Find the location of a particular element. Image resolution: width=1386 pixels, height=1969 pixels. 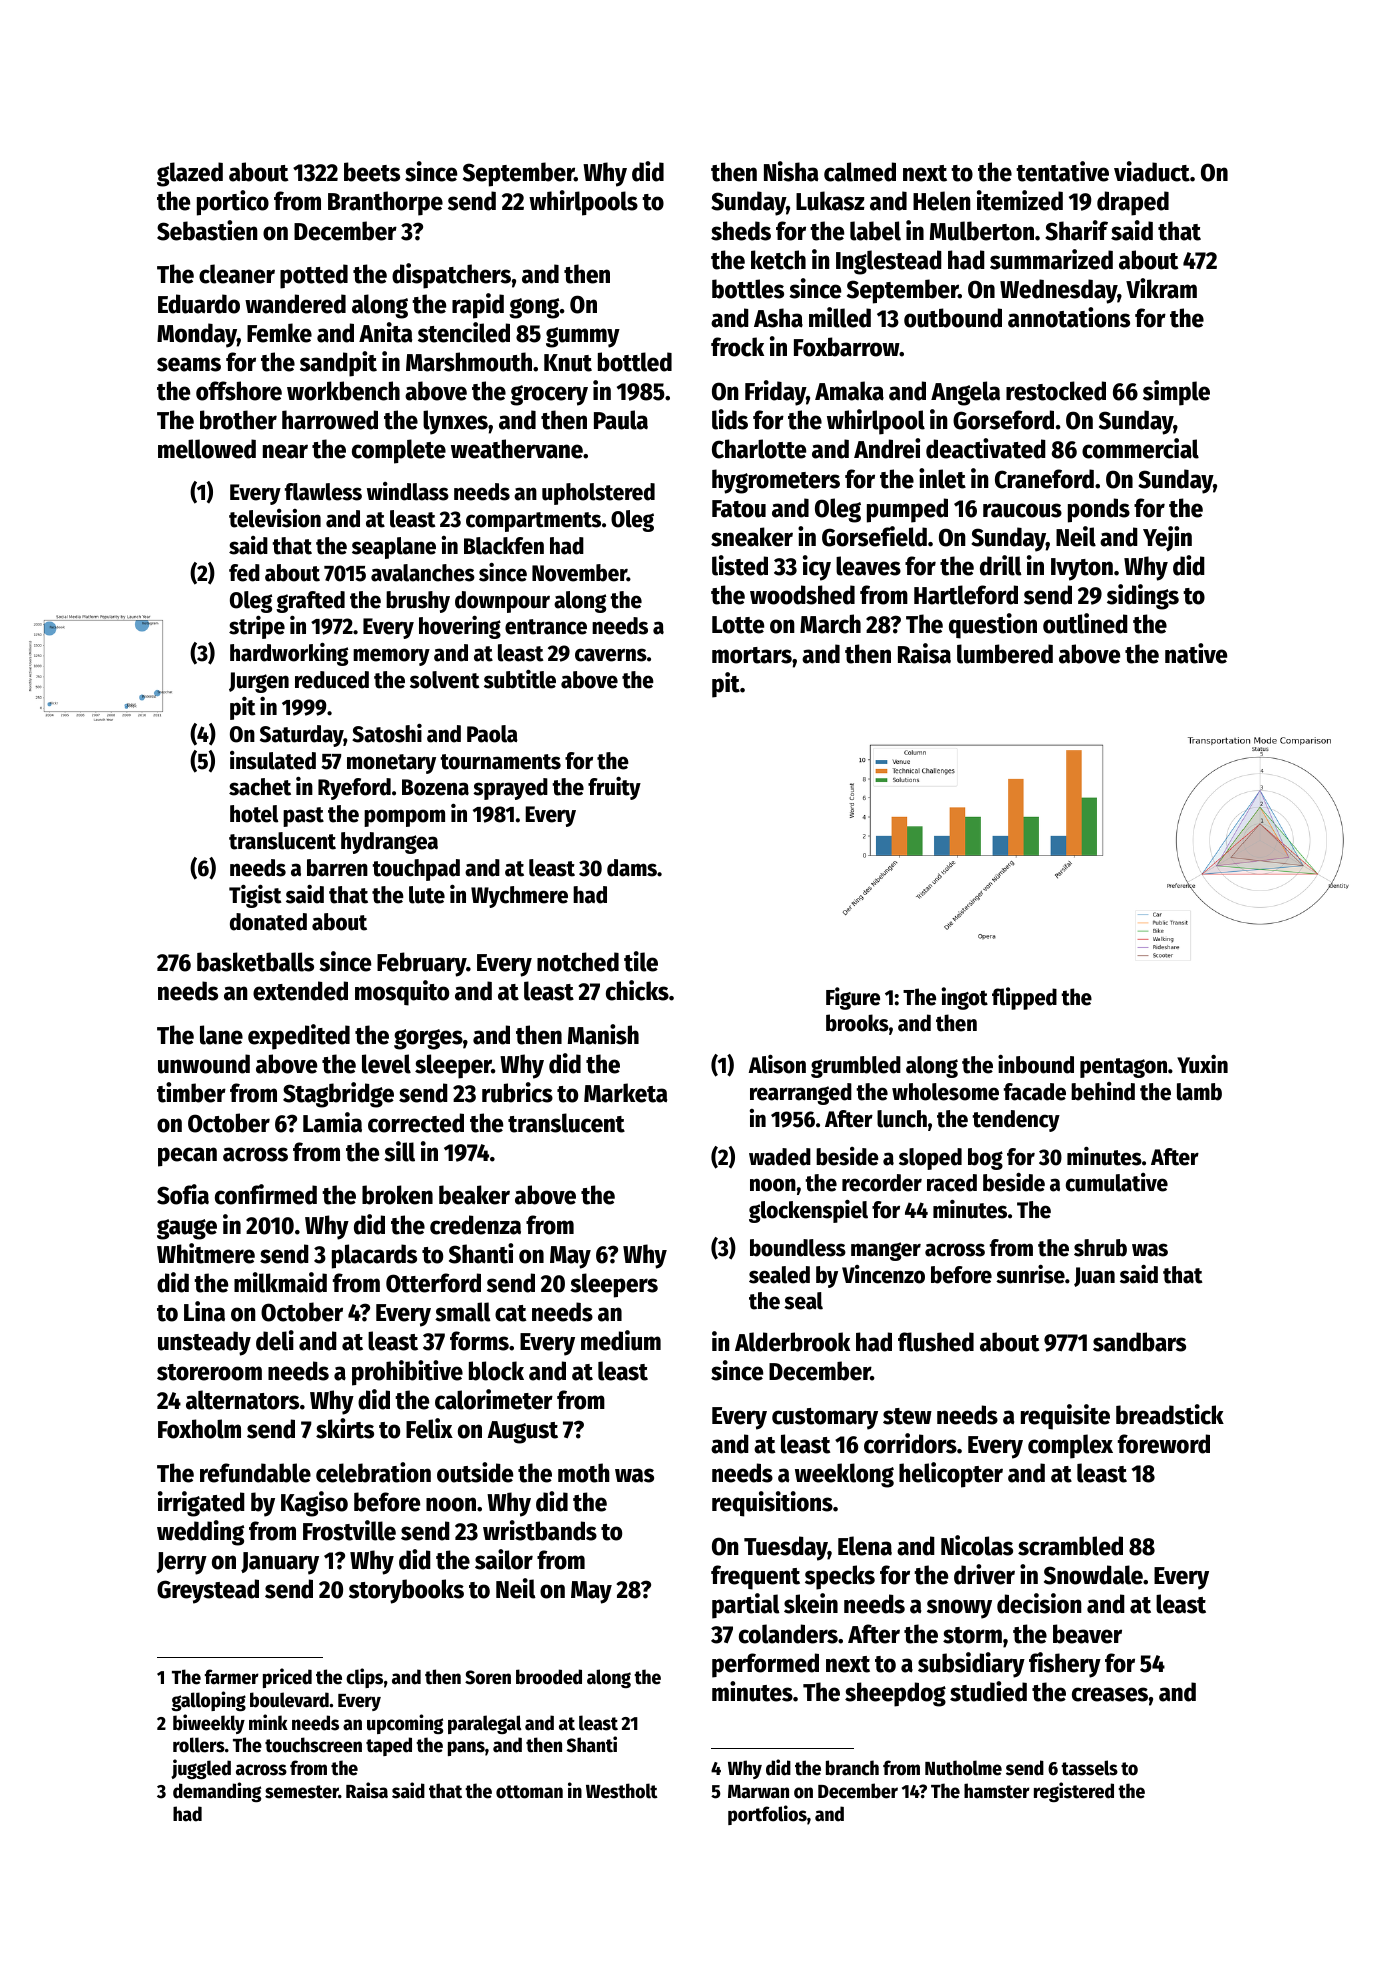

beets is located at coordinates (372, 172).
